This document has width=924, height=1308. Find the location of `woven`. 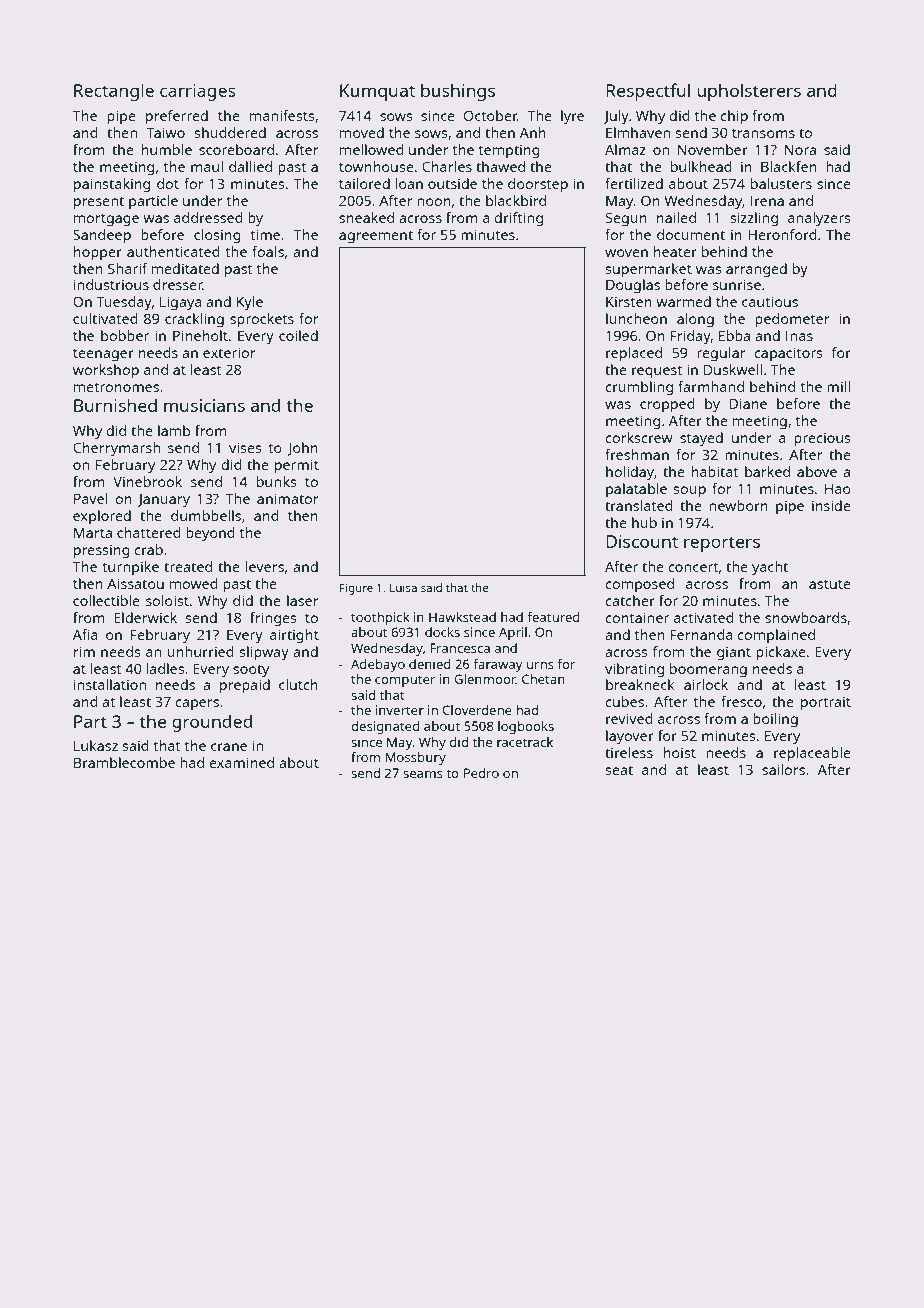

woven is located at coordinates (626, 253).
